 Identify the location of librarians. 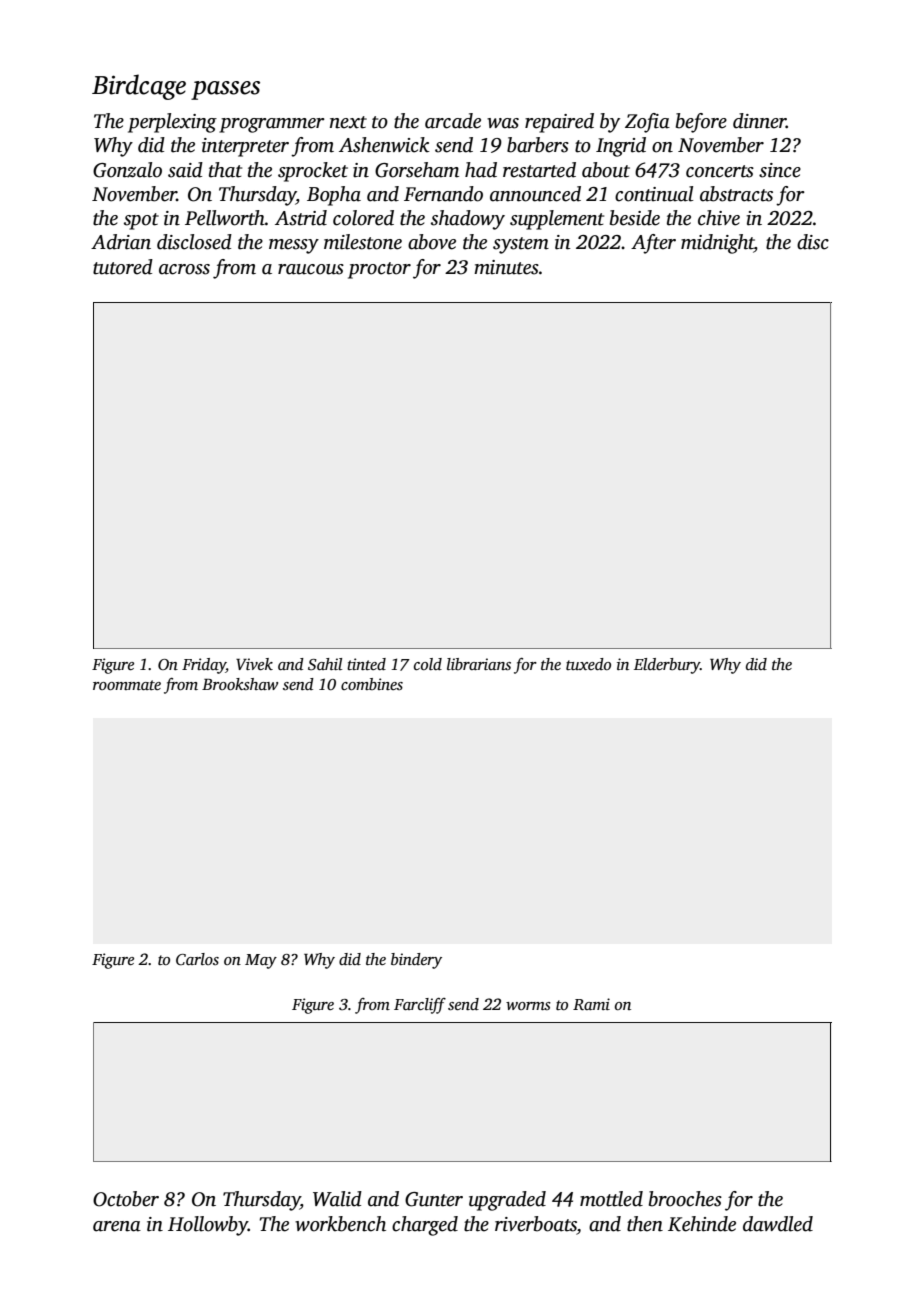
(479, 664).
